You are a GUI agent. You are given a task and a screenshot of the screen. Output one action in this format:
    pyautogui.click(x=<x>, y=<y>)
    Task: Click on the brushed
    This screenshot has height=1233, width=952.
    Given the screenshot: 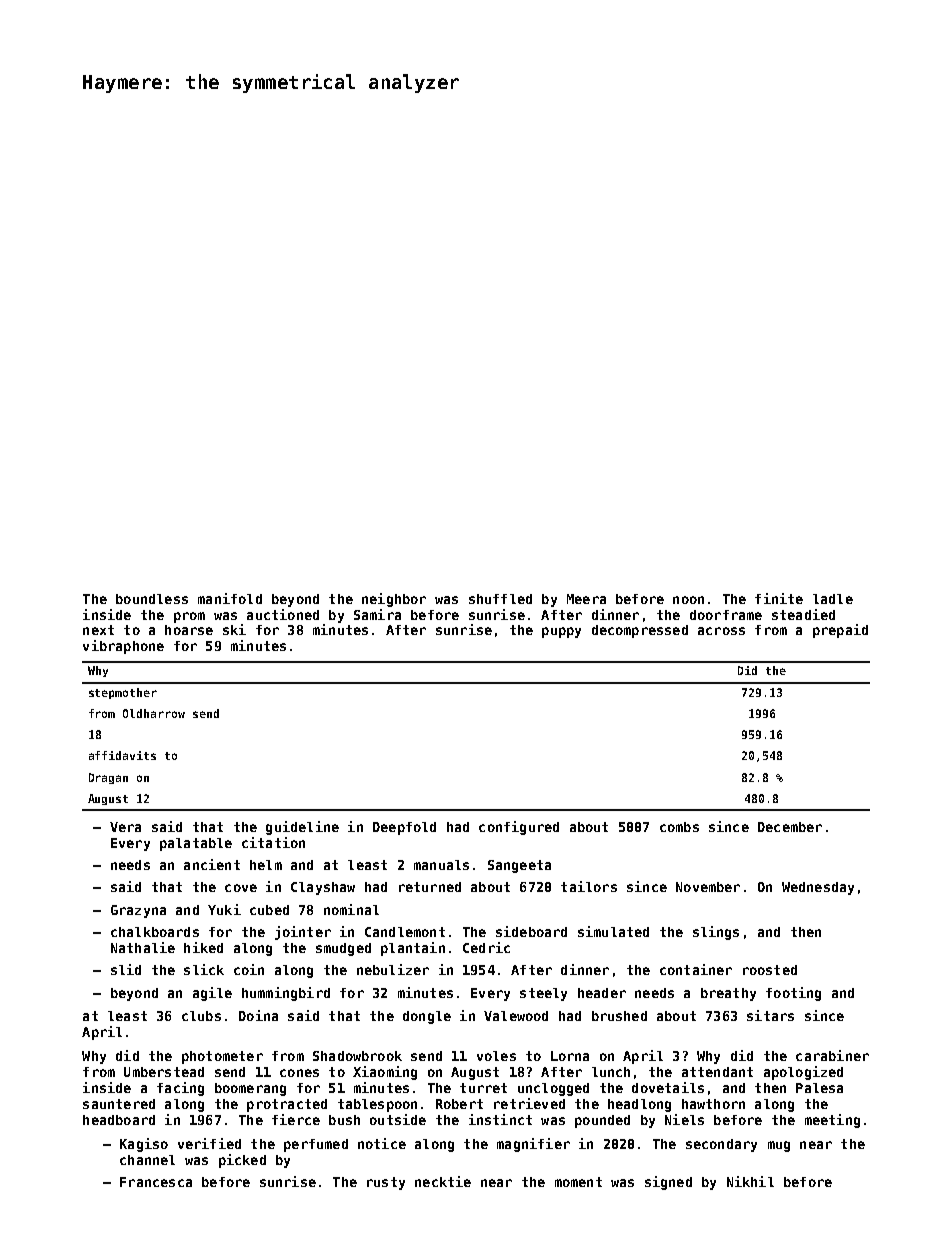 What is the action you would take?
    pyautogui.click(x=619, y=1016)
